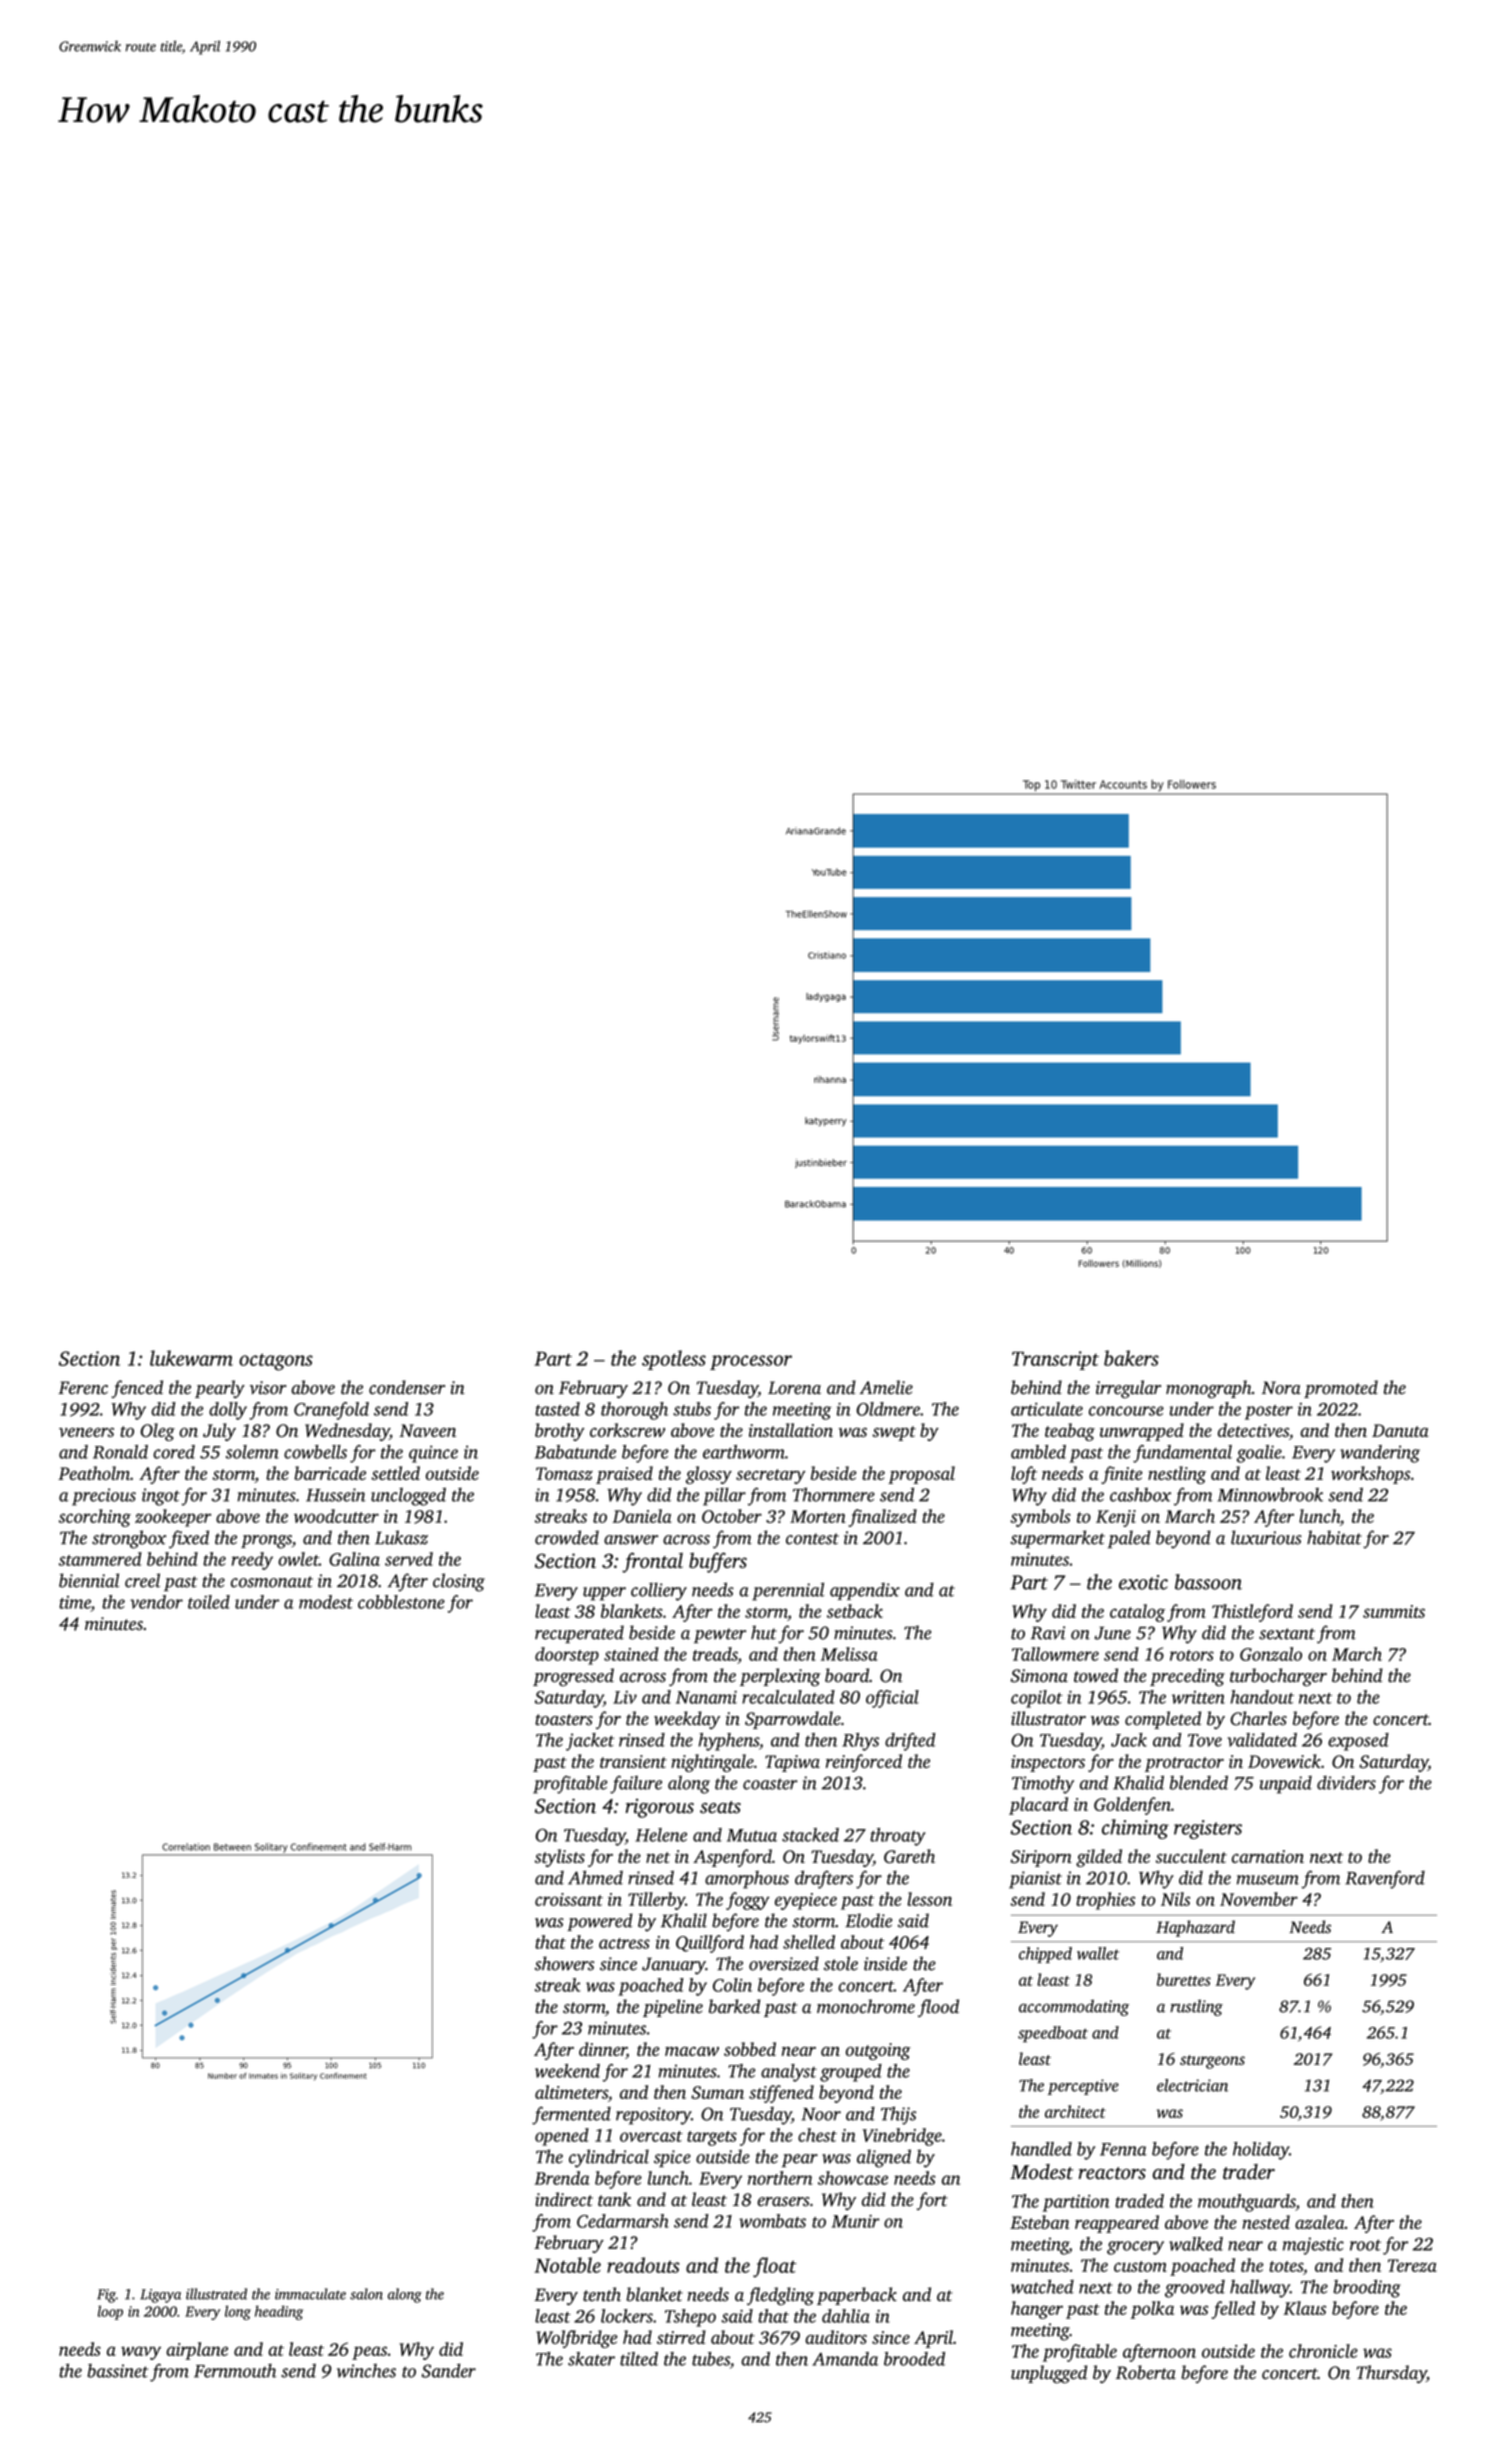  What do you see at coordinates (1146, 2372) in the screenshot?
I see `Roberta` at bounding box center [1146, 2372].
